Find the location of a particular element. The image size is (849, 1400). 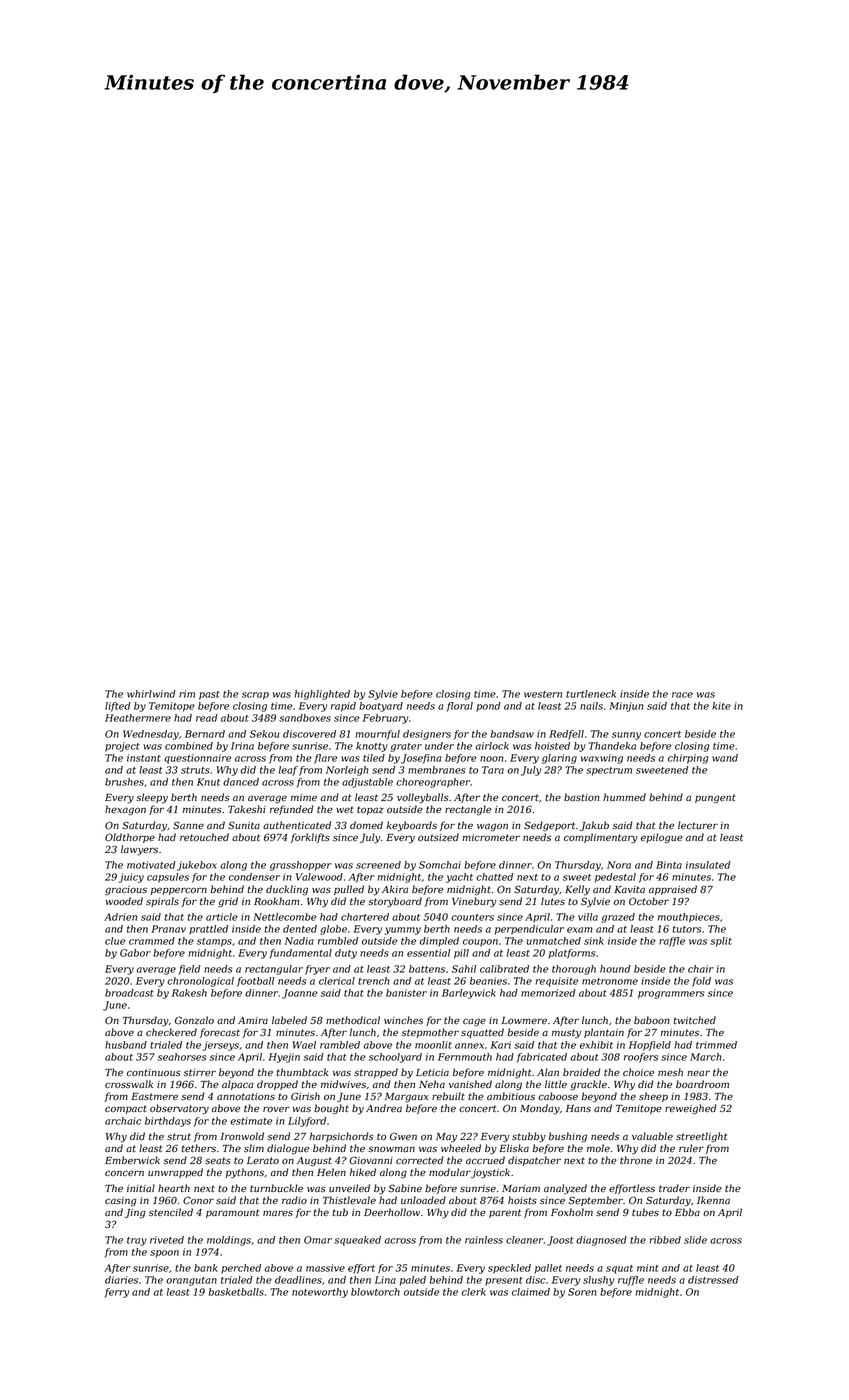

highlighted is located at coordinates (322, 695).
